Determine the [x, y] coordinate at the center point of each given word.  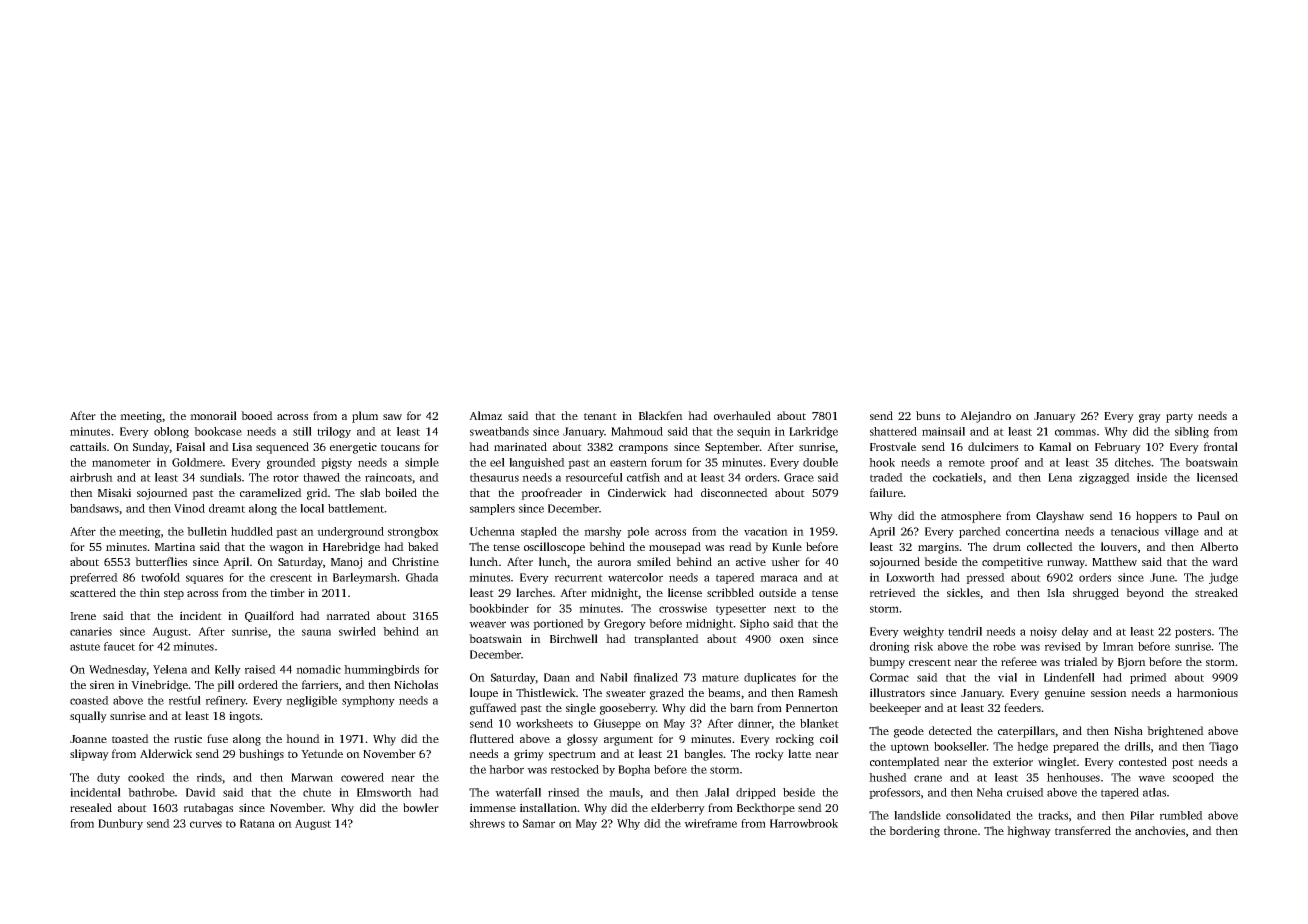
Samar [539, 823]
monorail [213, 415]
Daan [557, 677]
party [1179, 418]
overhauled [742, 415]
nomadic [318, 669]
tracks [1053, 815]
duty [108, 778]
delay [1075, 632]
